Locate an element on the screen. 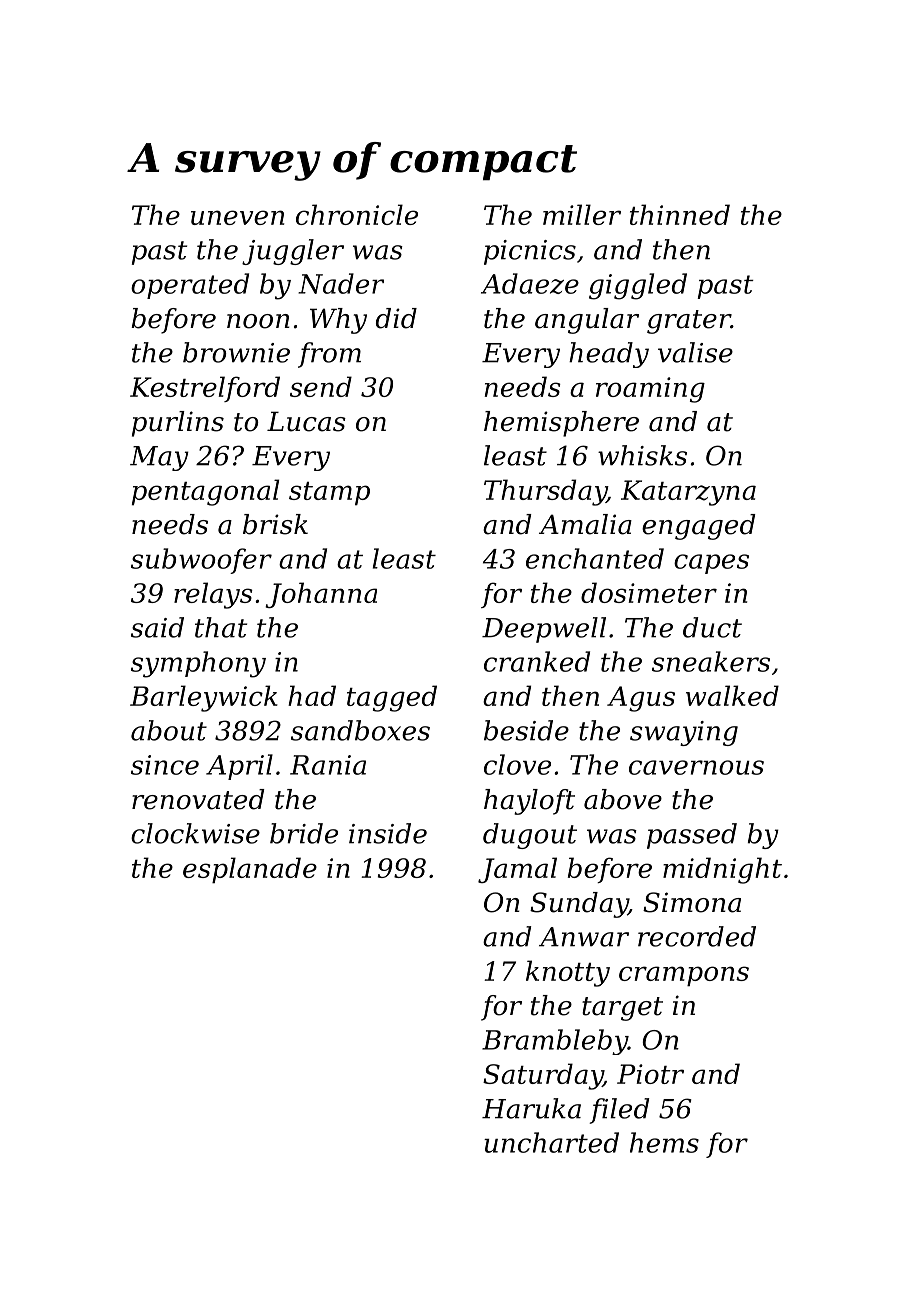 The image size is (924, 1311). giggled is located at coordinates (638, 286).
